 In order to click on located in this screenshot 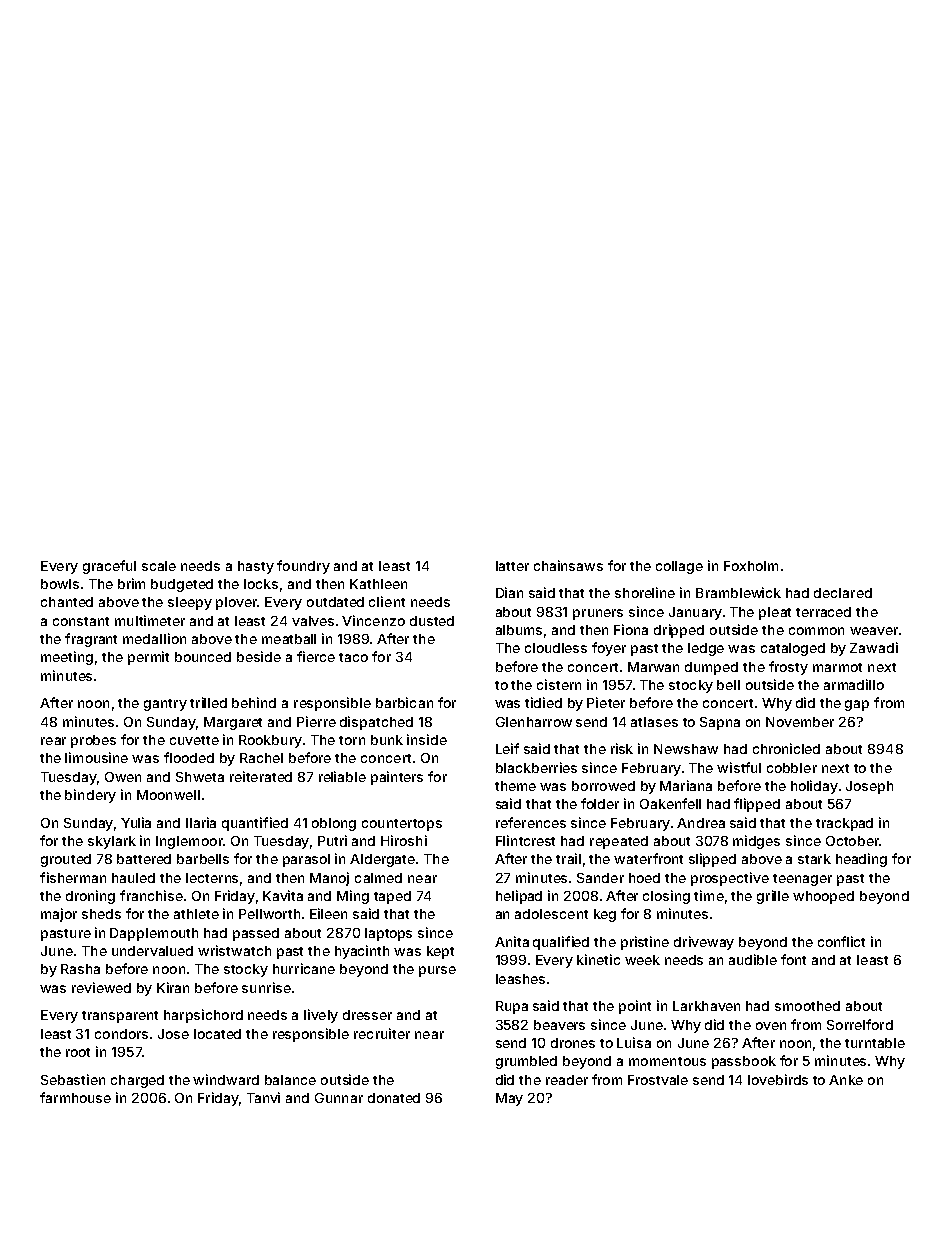, I will do `click(217, 1034)`.
